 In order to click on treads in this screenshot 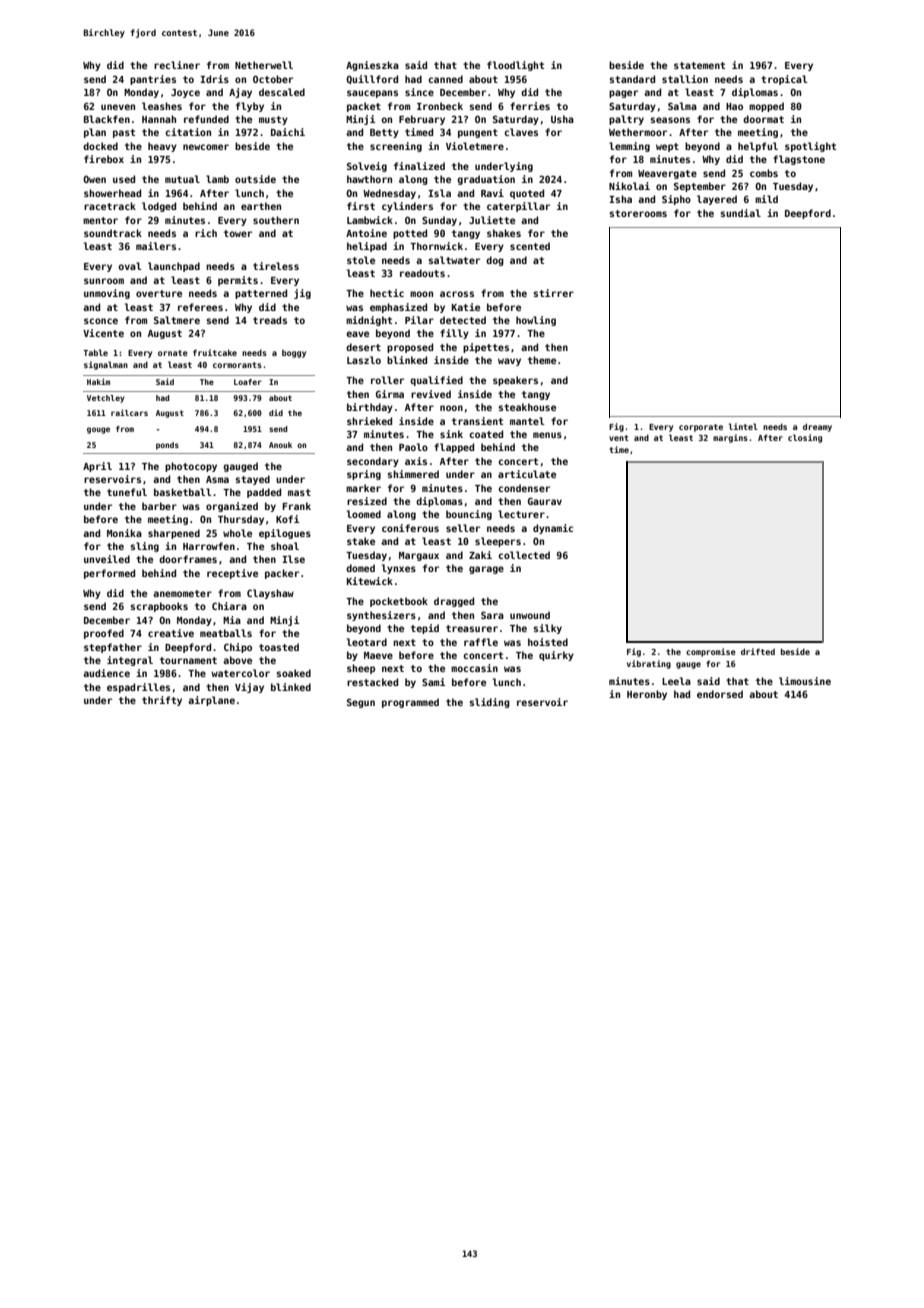, I will do `click(270, 320)`.
